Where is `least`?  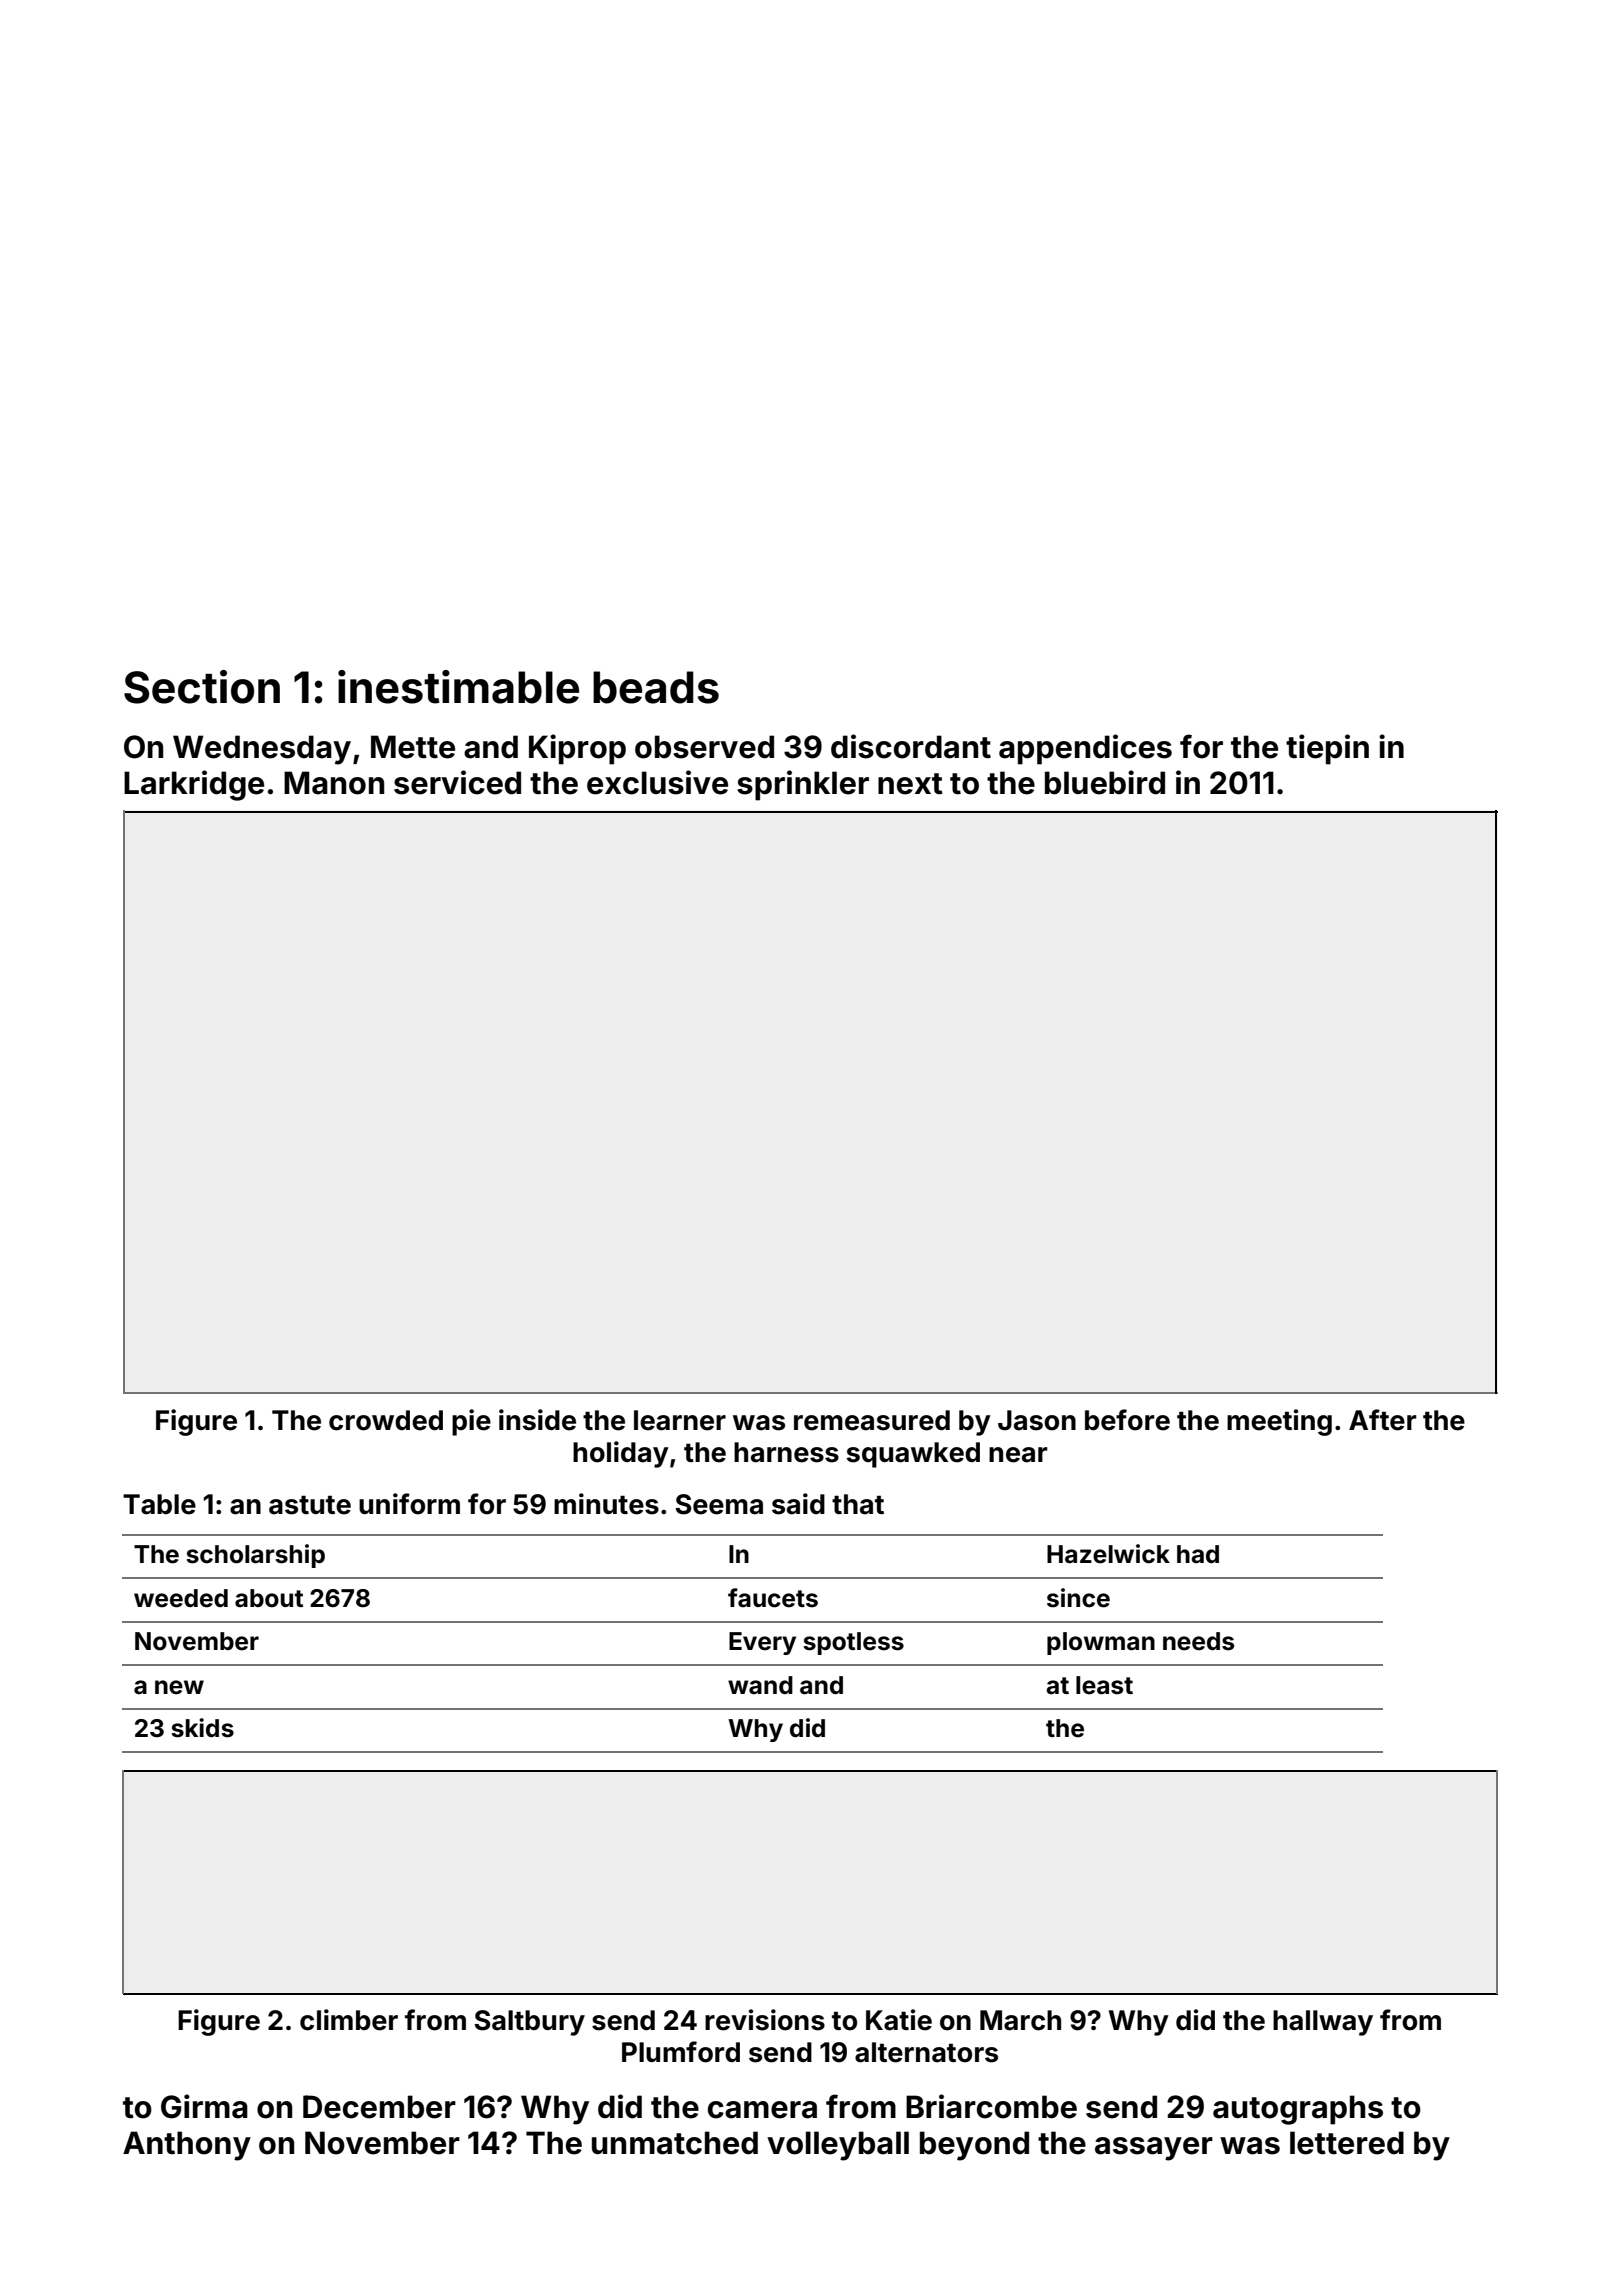
least is located at coordinates (1104, 1685).
